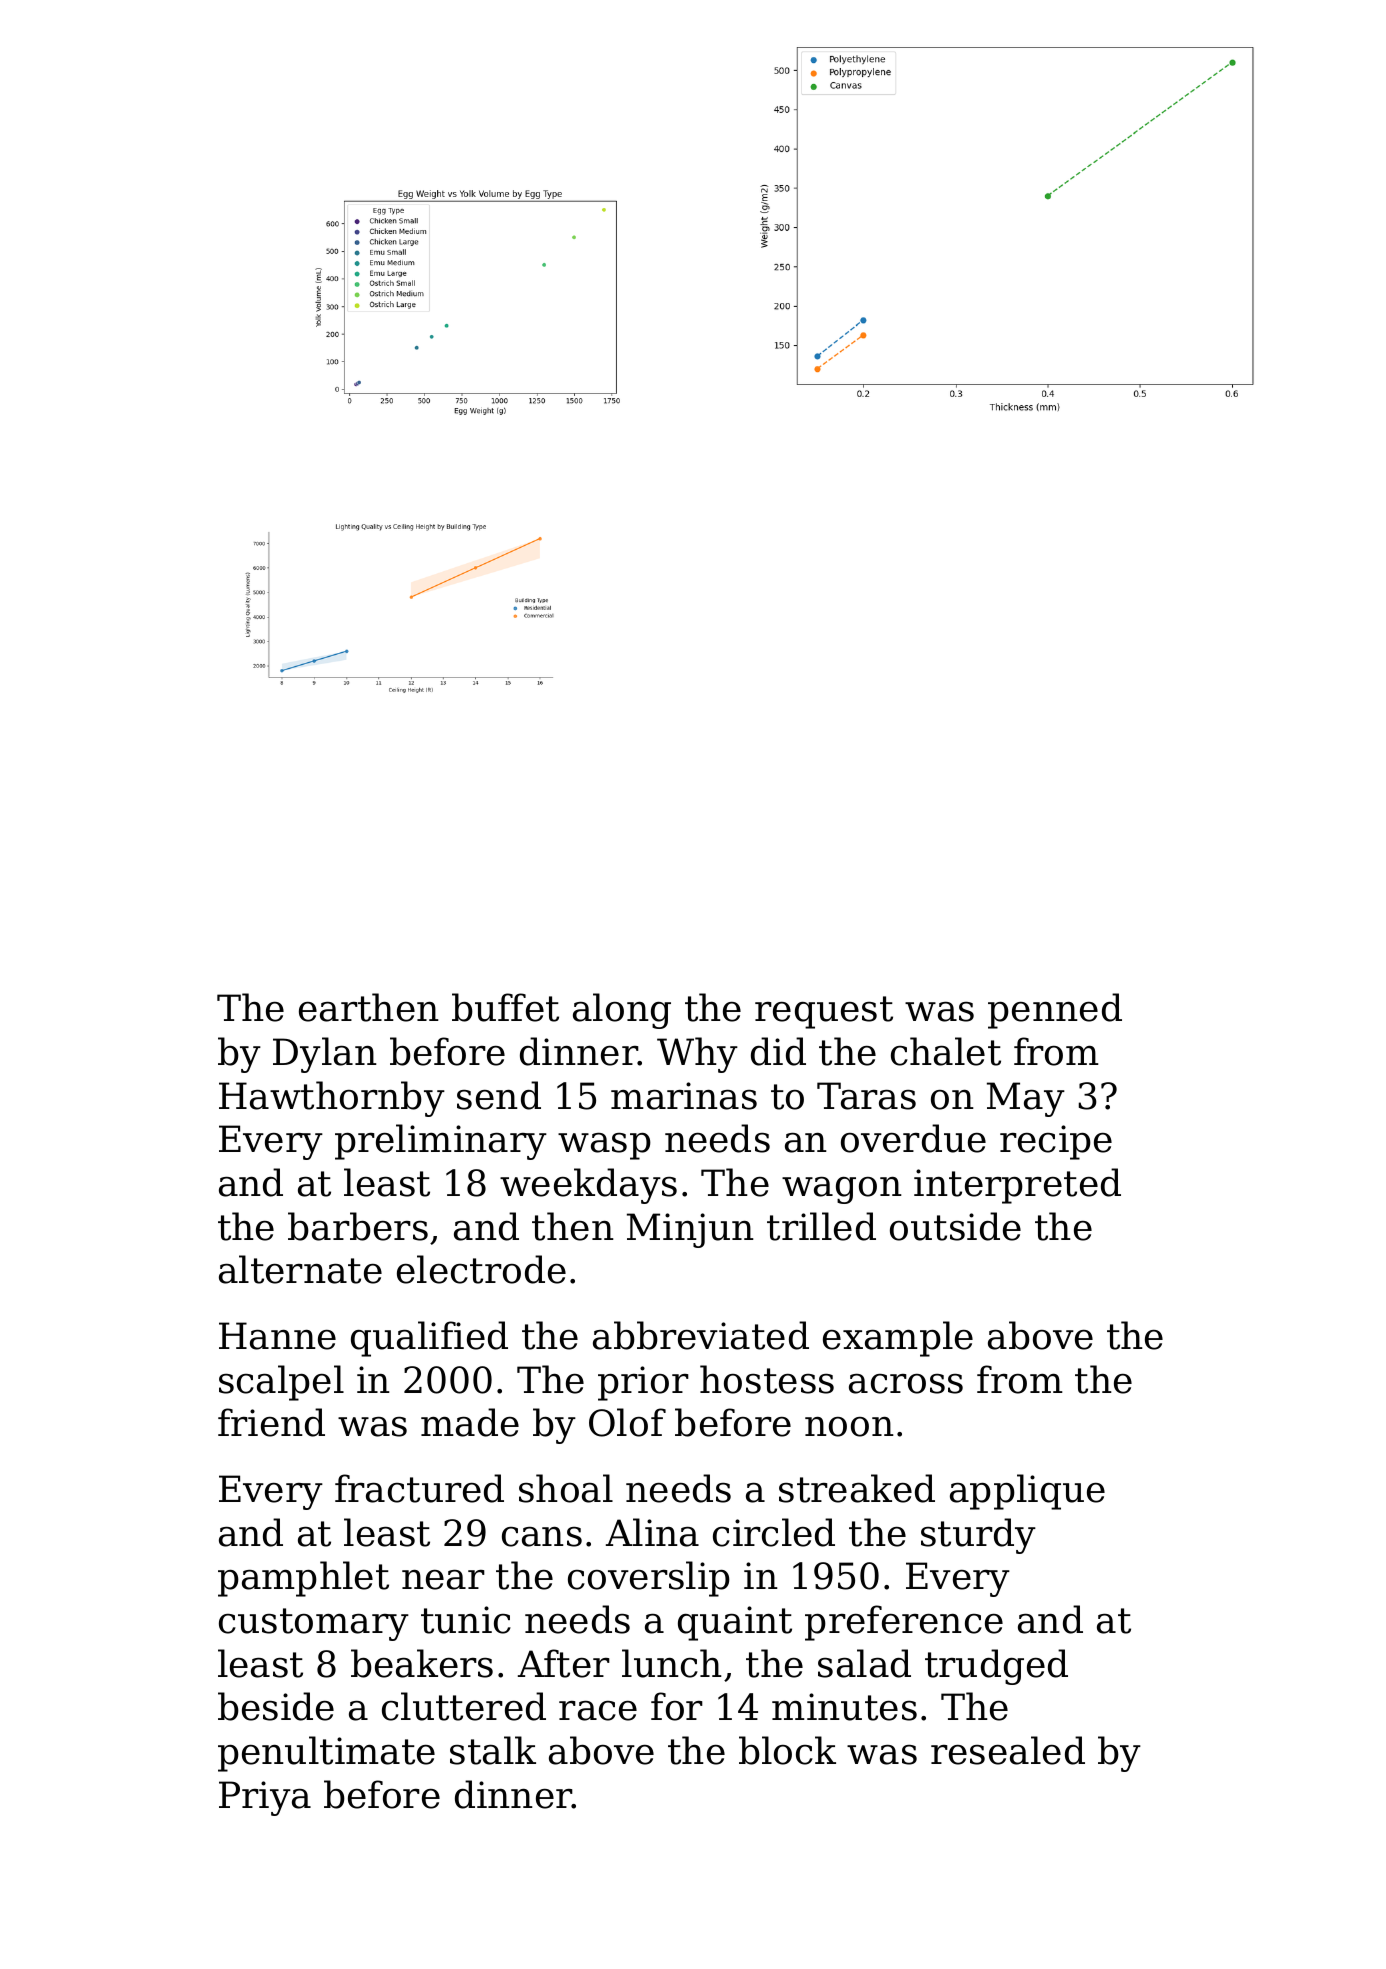  What do you see at coordinates (904, 1623) in the screenshot?
I see `preference` at bounding box center [904, 1623].
